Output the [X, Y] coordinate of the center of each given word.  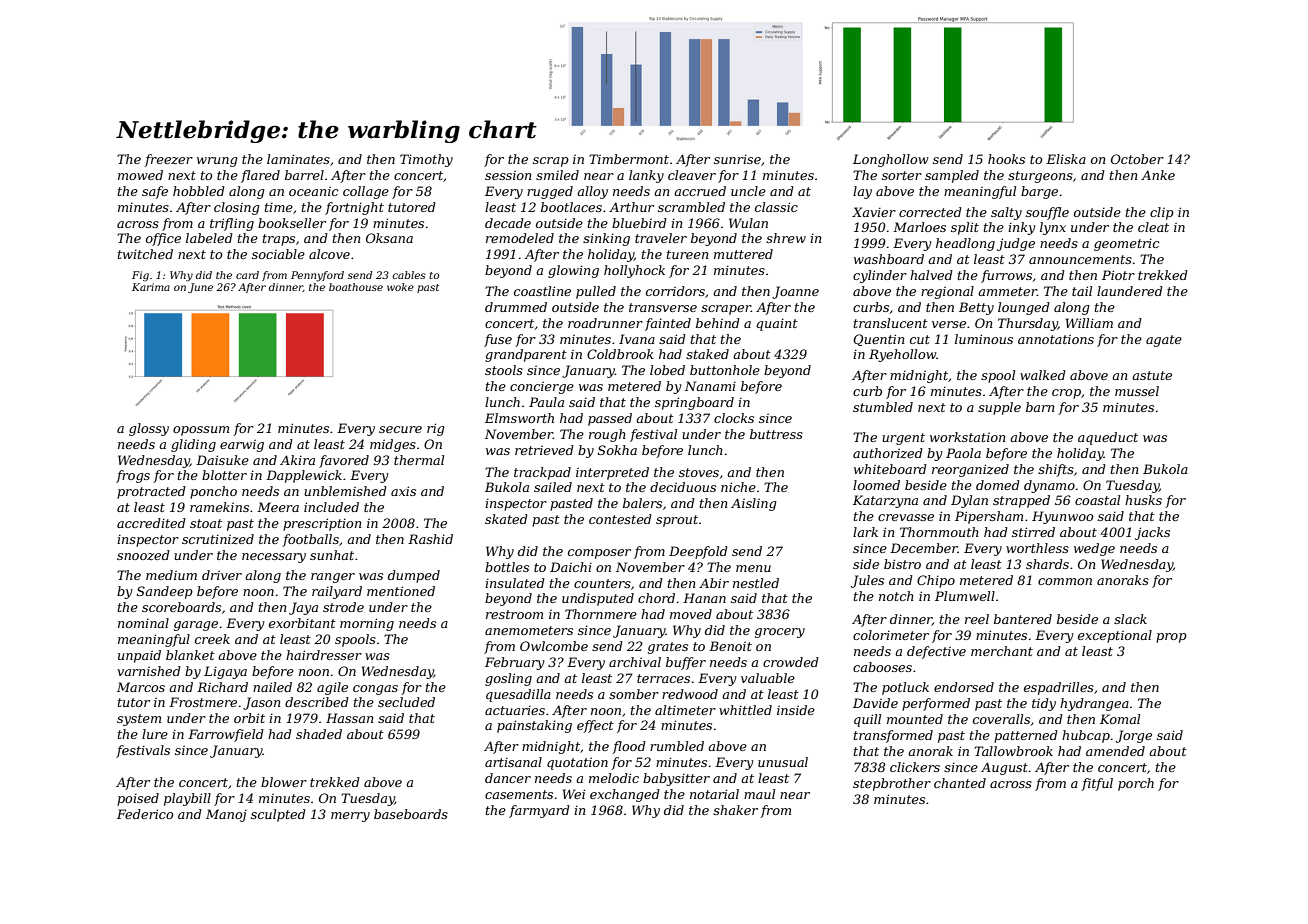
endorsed [964, 687]
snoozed [143, 555]
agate [1164, 341]
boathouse [356, 287]
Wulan [748, 223]
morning [367, 624]
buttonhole [725, 370]
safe [155, 192]
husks [1143, 500]
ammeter [1007, 291]
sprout [677, 521]
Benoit [730, 646]
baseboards [411, 814]
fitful [1097, 784]
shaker [735, 810]
